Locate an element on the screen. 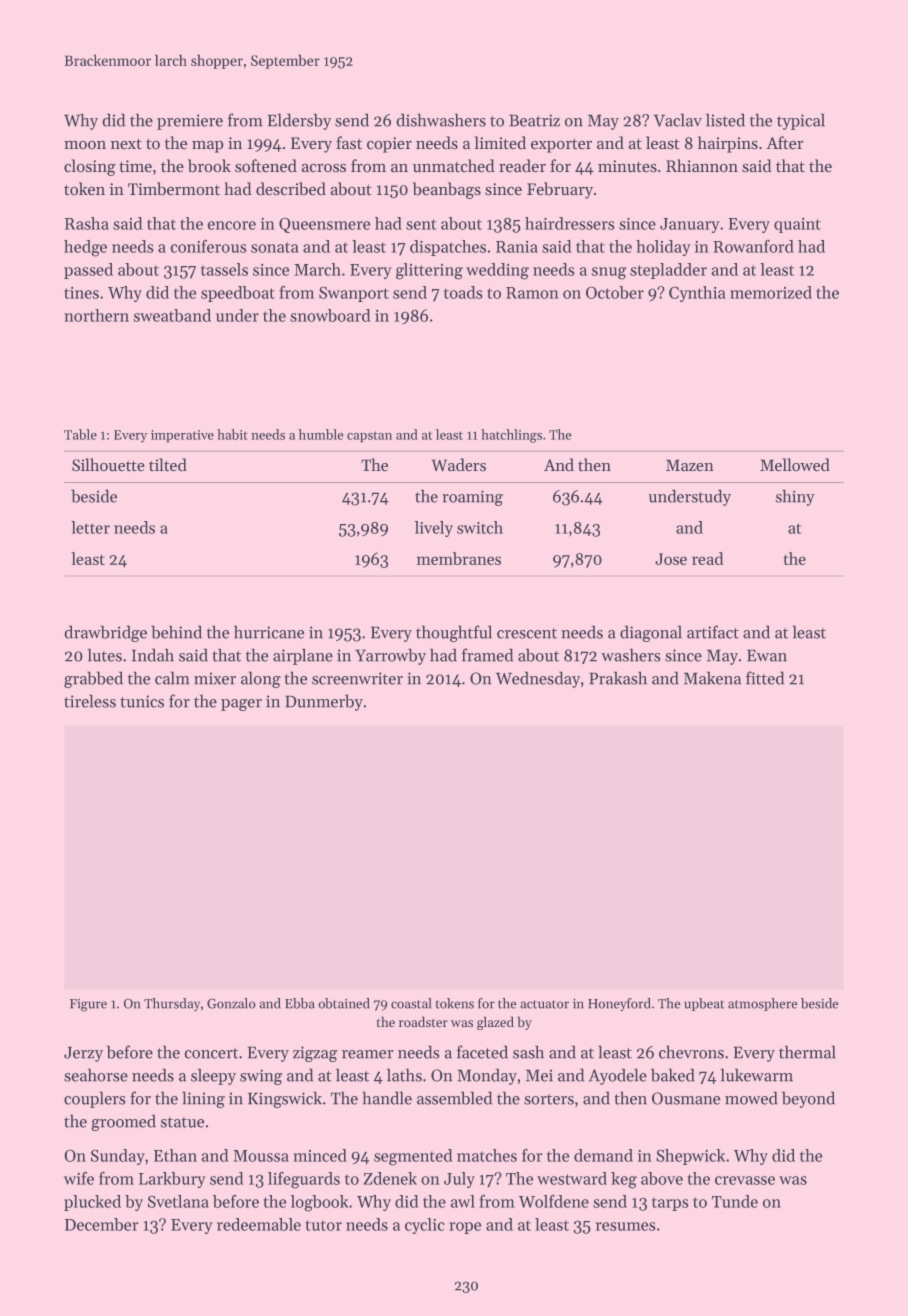  memorized is located at coordinates (771, 292).
